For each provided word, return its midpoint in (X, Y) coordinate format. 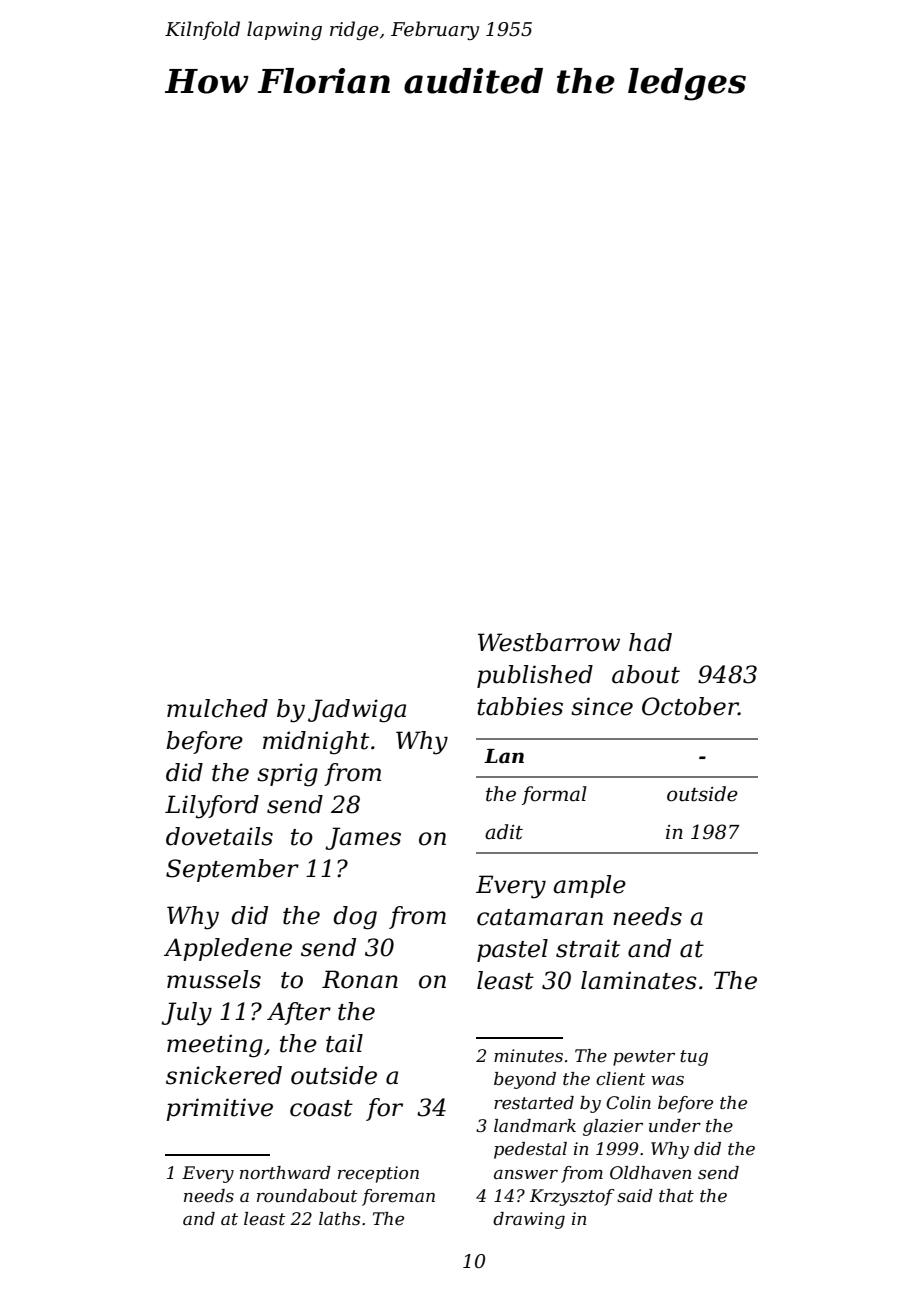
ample (589, 886)
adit (504, 832)
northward (285, 1172)
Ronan (360, 979)
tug (694, 1058)
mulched (217, 708)
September (232, 870)
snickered (224, 1075)
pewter (644, 1058)
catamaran (540, 917)
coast (321, 1108)
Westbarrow (549, 642)
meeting (215, 1046)
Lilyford (212, 807)
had (650, 642)
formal (554, 795)
